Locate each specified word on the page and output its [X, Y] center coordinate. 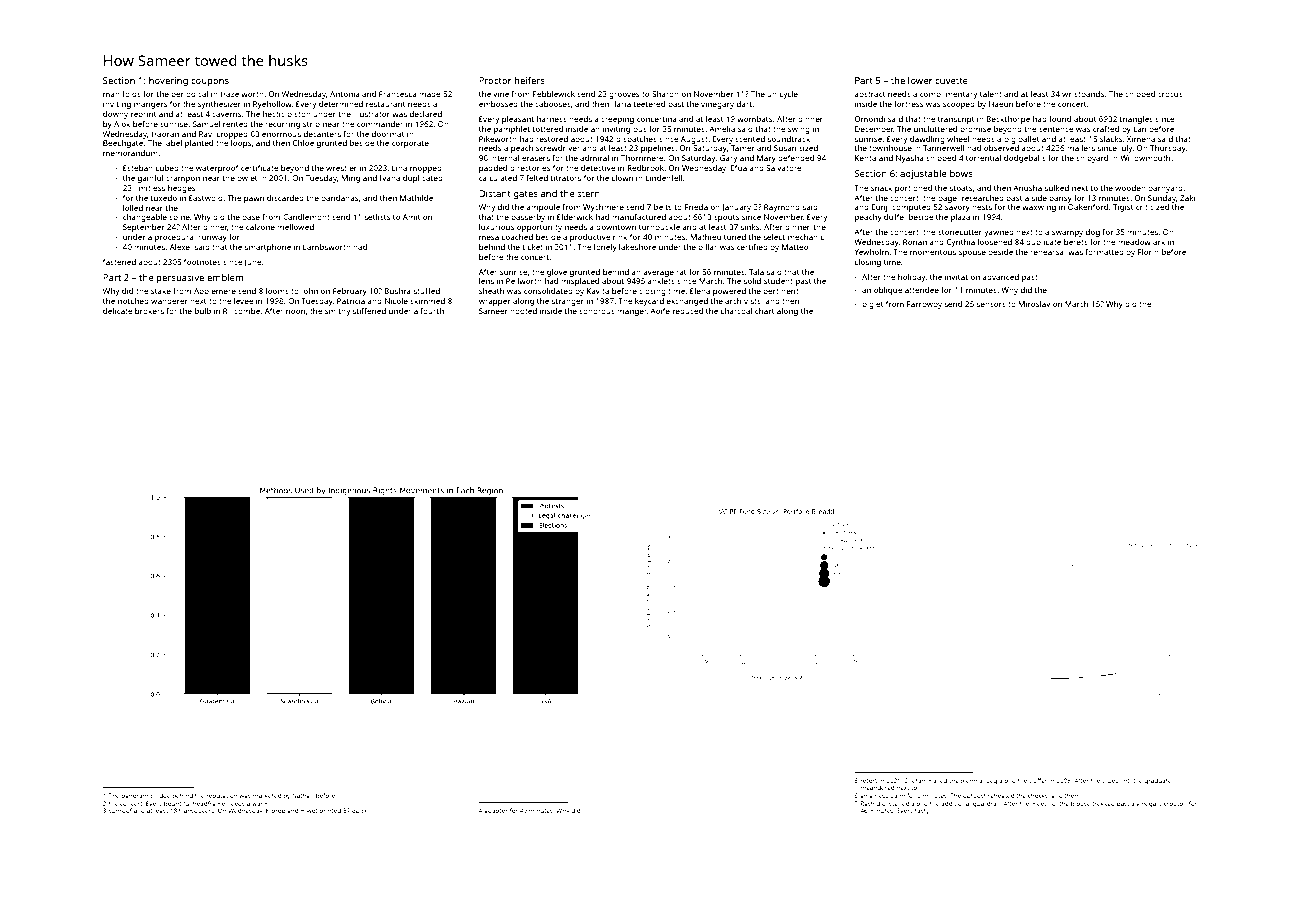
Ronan [915, 242]
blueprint [1116, 781]
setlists [377, 217]
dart [744, 104]
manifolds [122, 94]
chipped [1140, 95]
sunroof [120, 810]
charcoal [736, 311]
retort [869, 781]
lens [486, 281]
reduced [688, 311]
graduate [1157, 781]
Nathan [303, 795]
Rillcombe [241, 311]
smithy [338, 312]
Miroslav [1034, 304]
